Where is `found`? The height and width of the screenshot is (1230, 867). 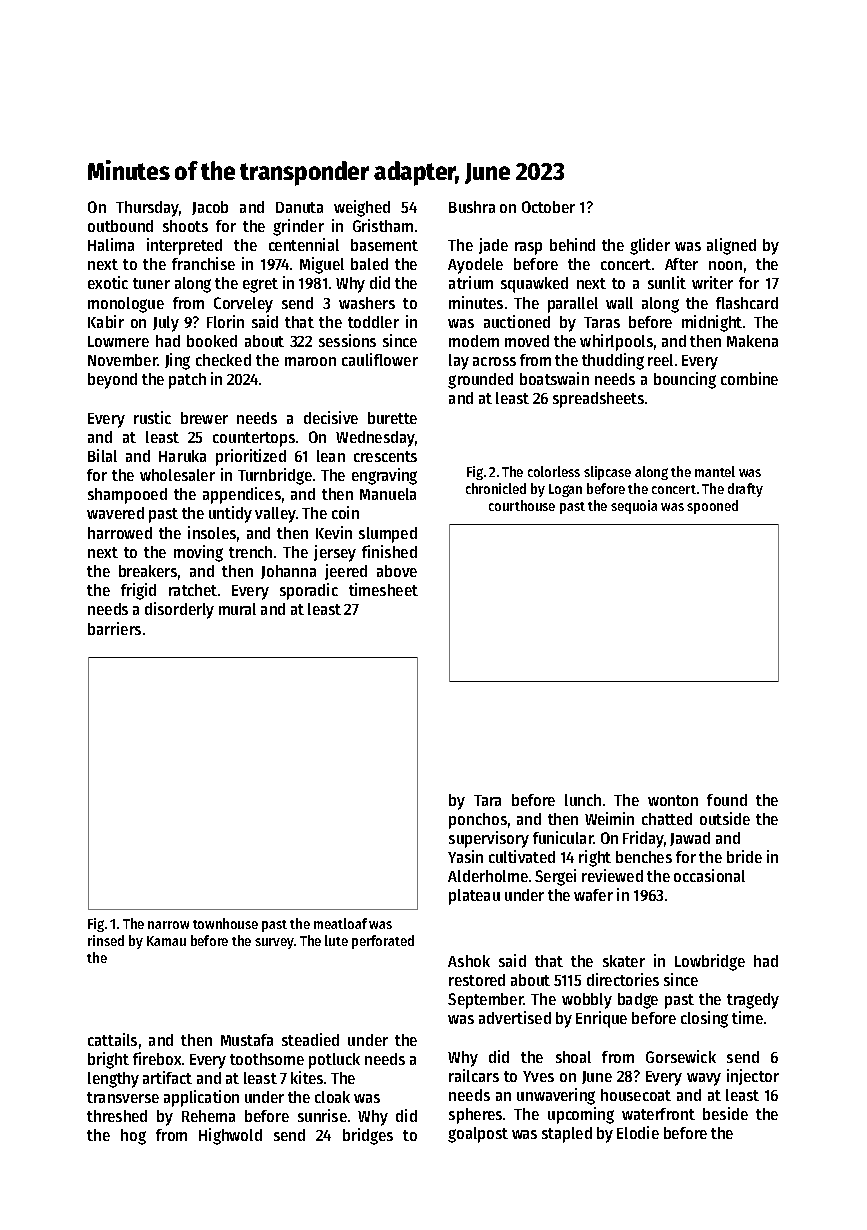
found is located at coordinates (727, 800).
